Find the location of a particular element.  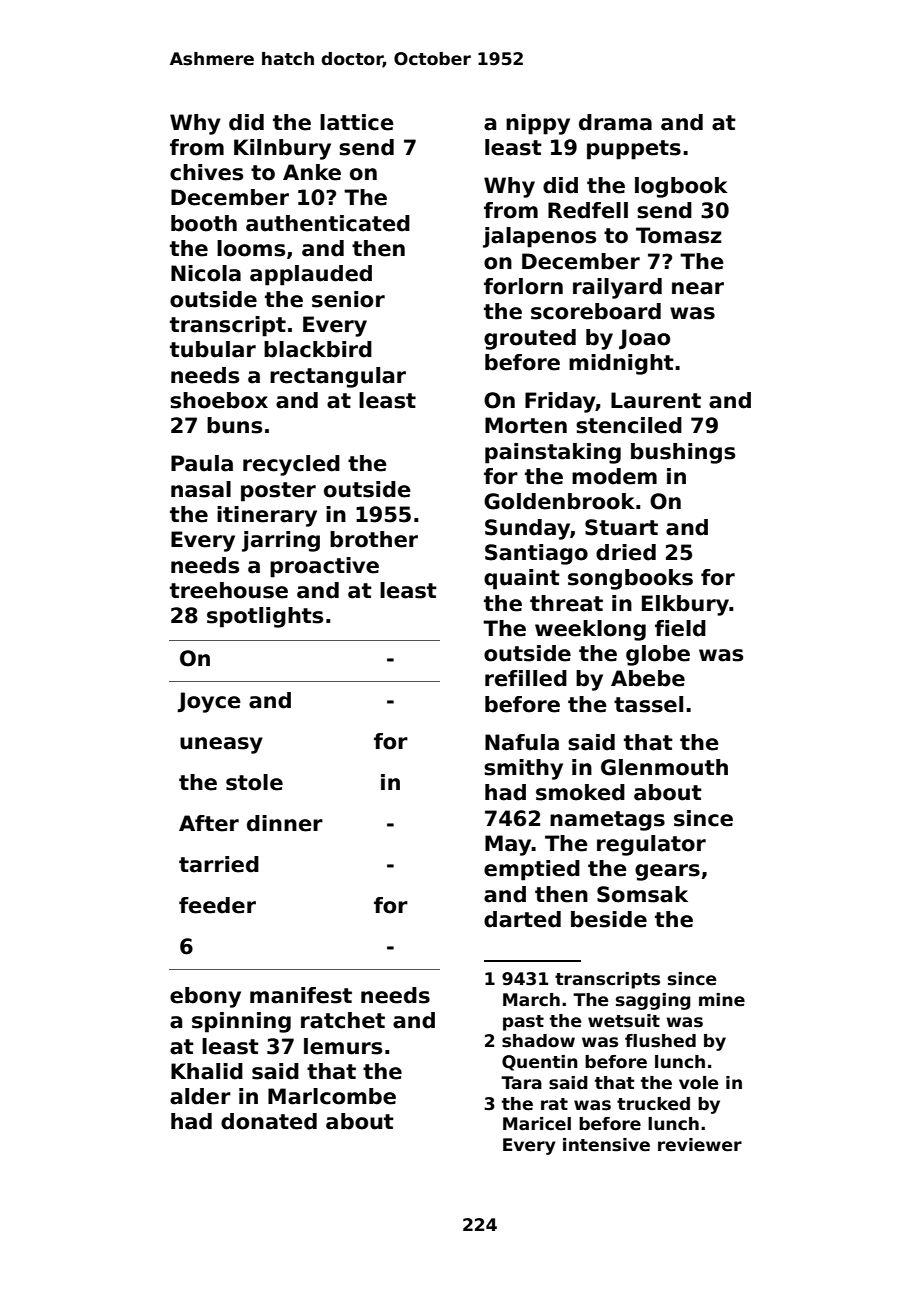

nippy is located at coordinates (538, 124).
